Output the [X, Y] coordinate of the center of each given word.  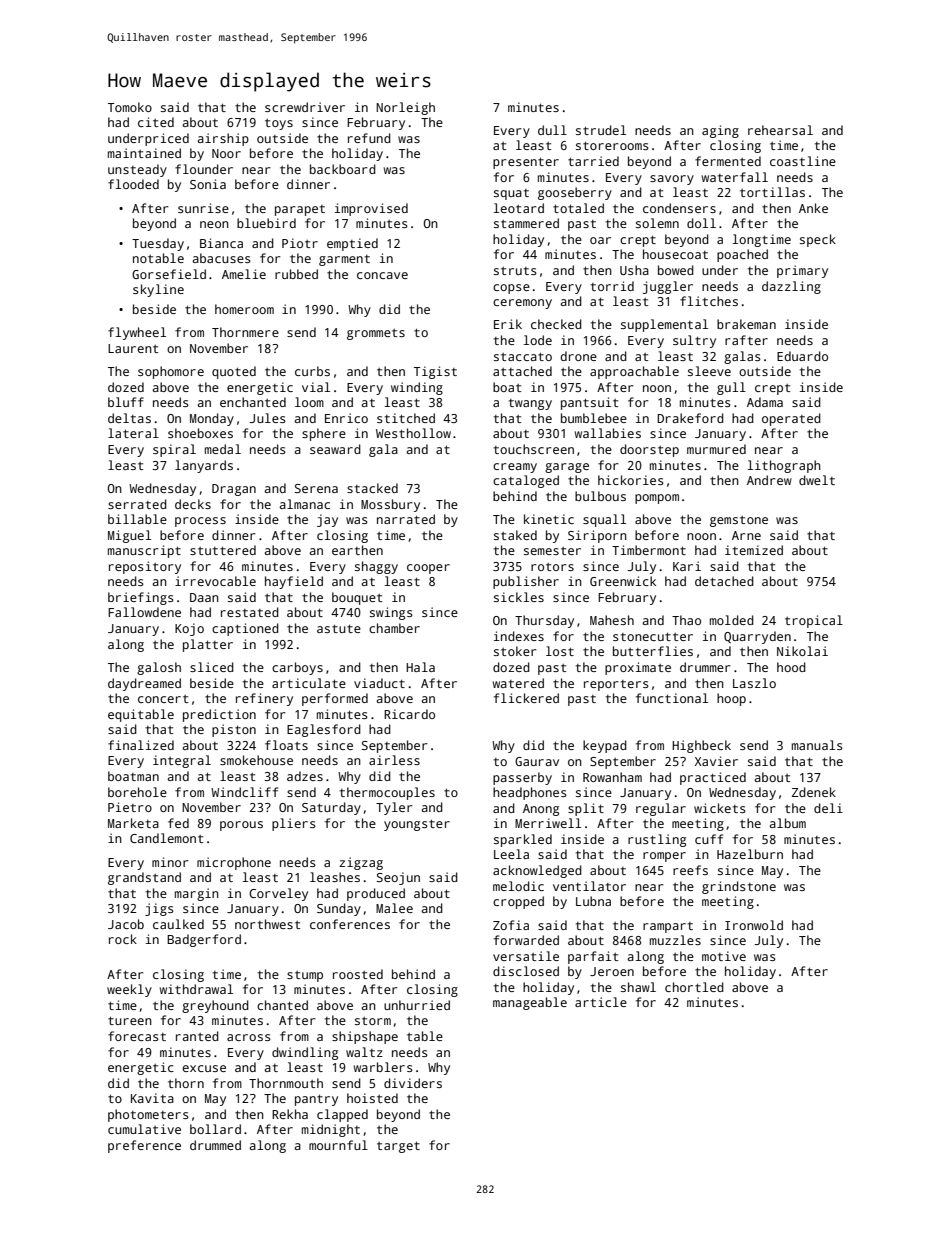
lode [538, 340]
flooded [133, 184]
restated [250, 612]
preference [144, 1146]
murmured [716, 449]
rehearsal [780, 130]
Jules [268, 418]
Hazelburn [750, 854]
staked [515, 535]
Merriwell [548, 823]
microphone [234, 863]
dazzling [791, 287]
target [398, 1147]
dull [552, 130]
